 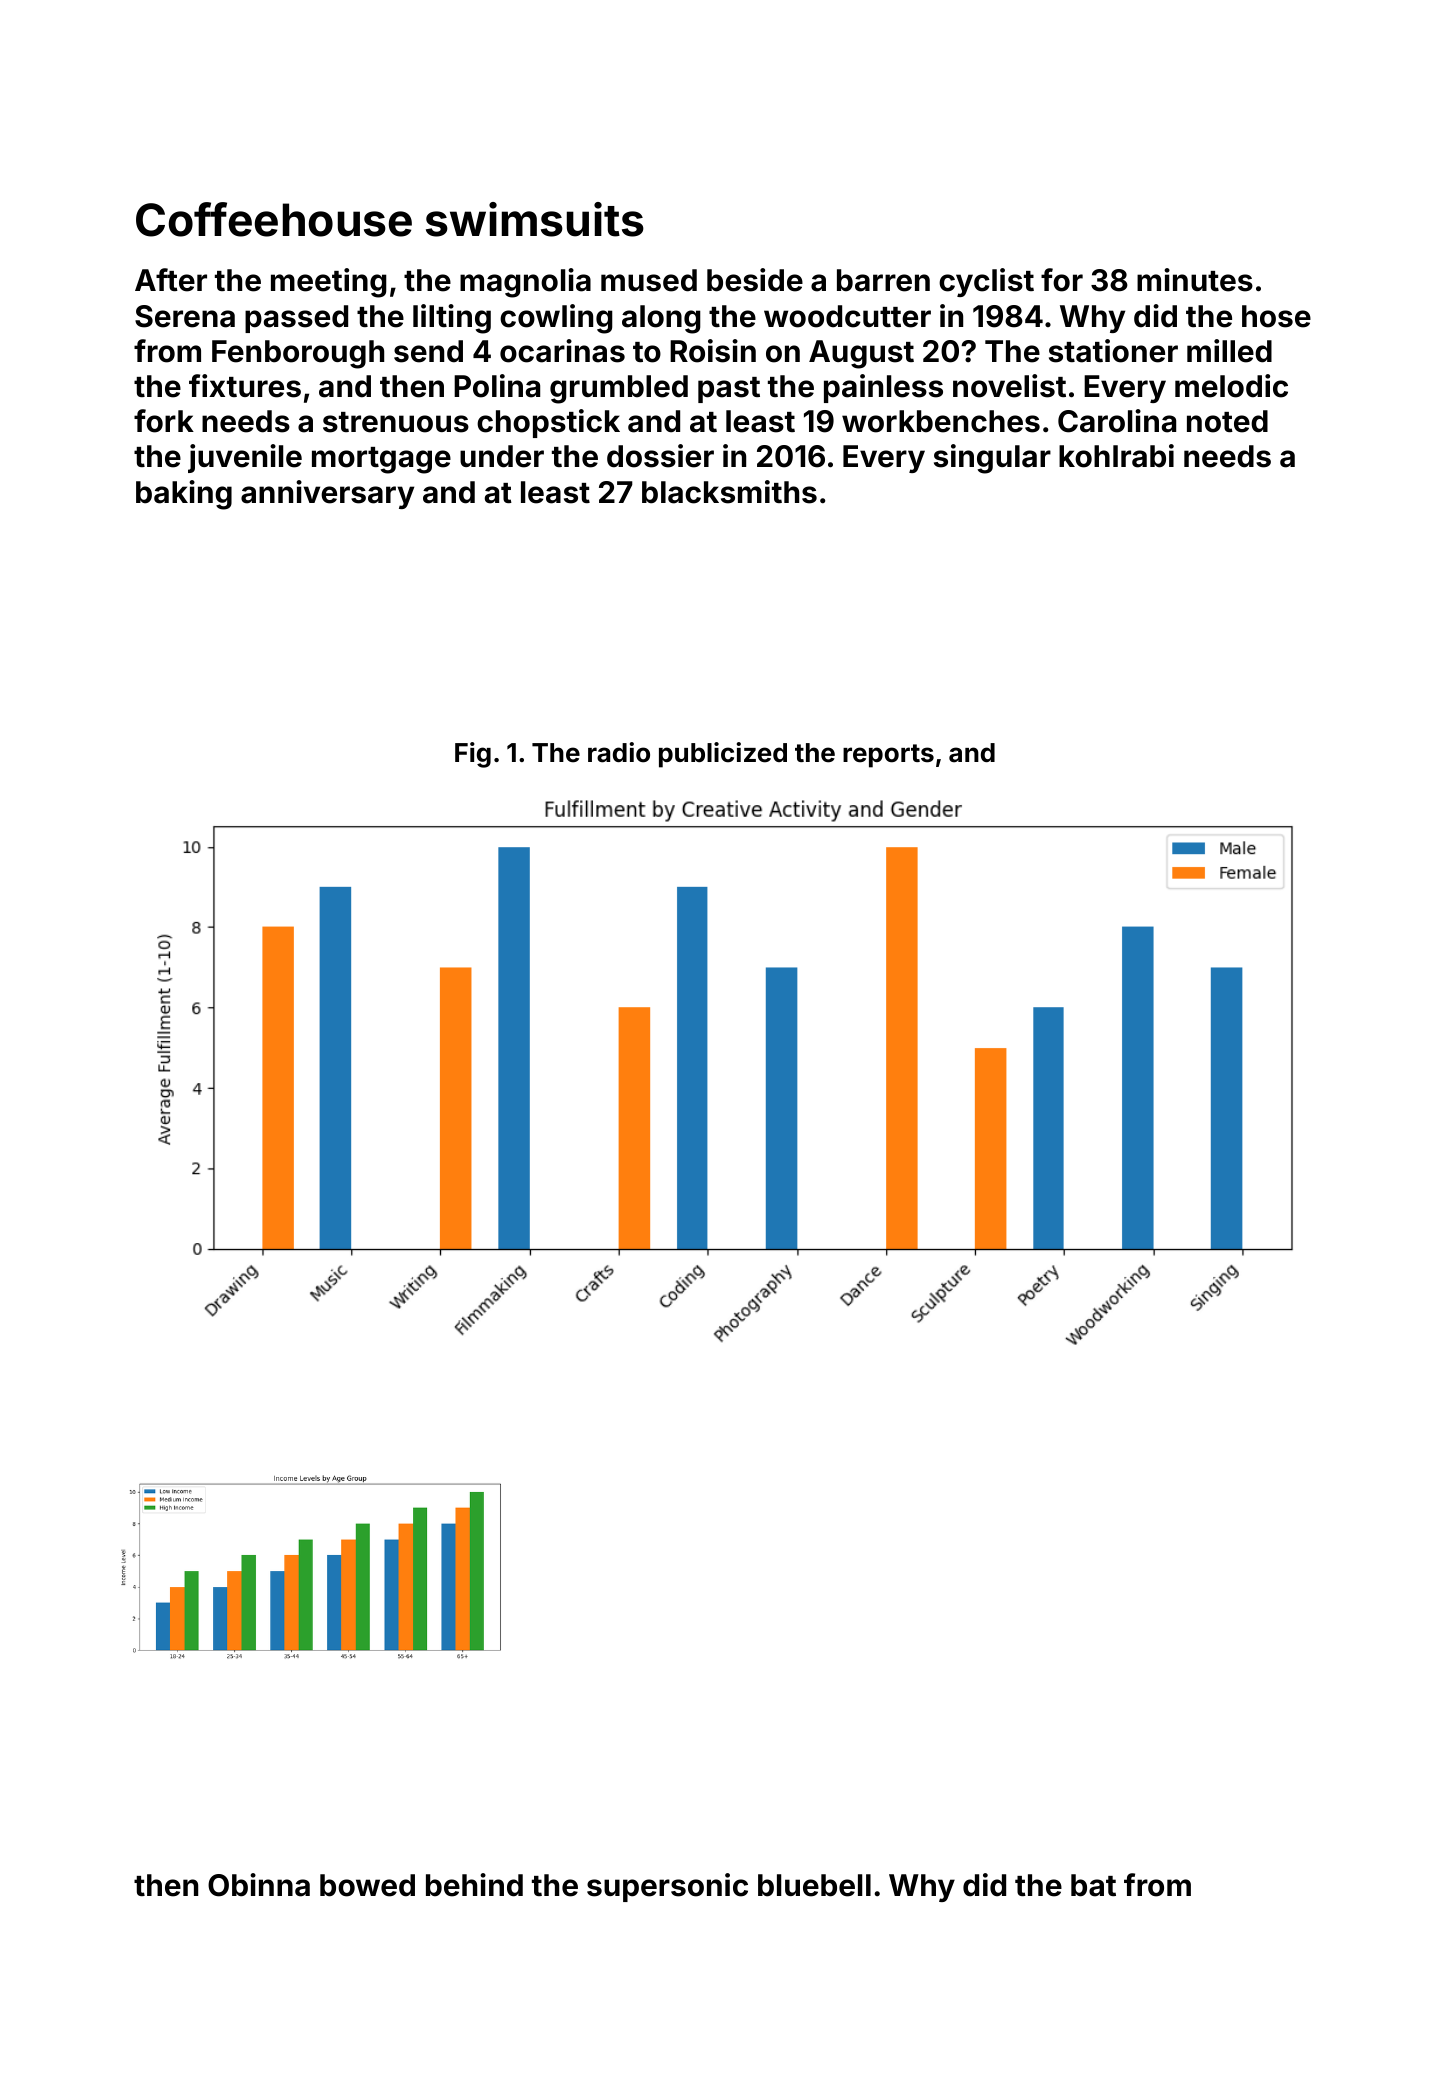 What do you see at coordinates (184, 495) in the page?
I see `baking` at bounding box center [184, 495].
